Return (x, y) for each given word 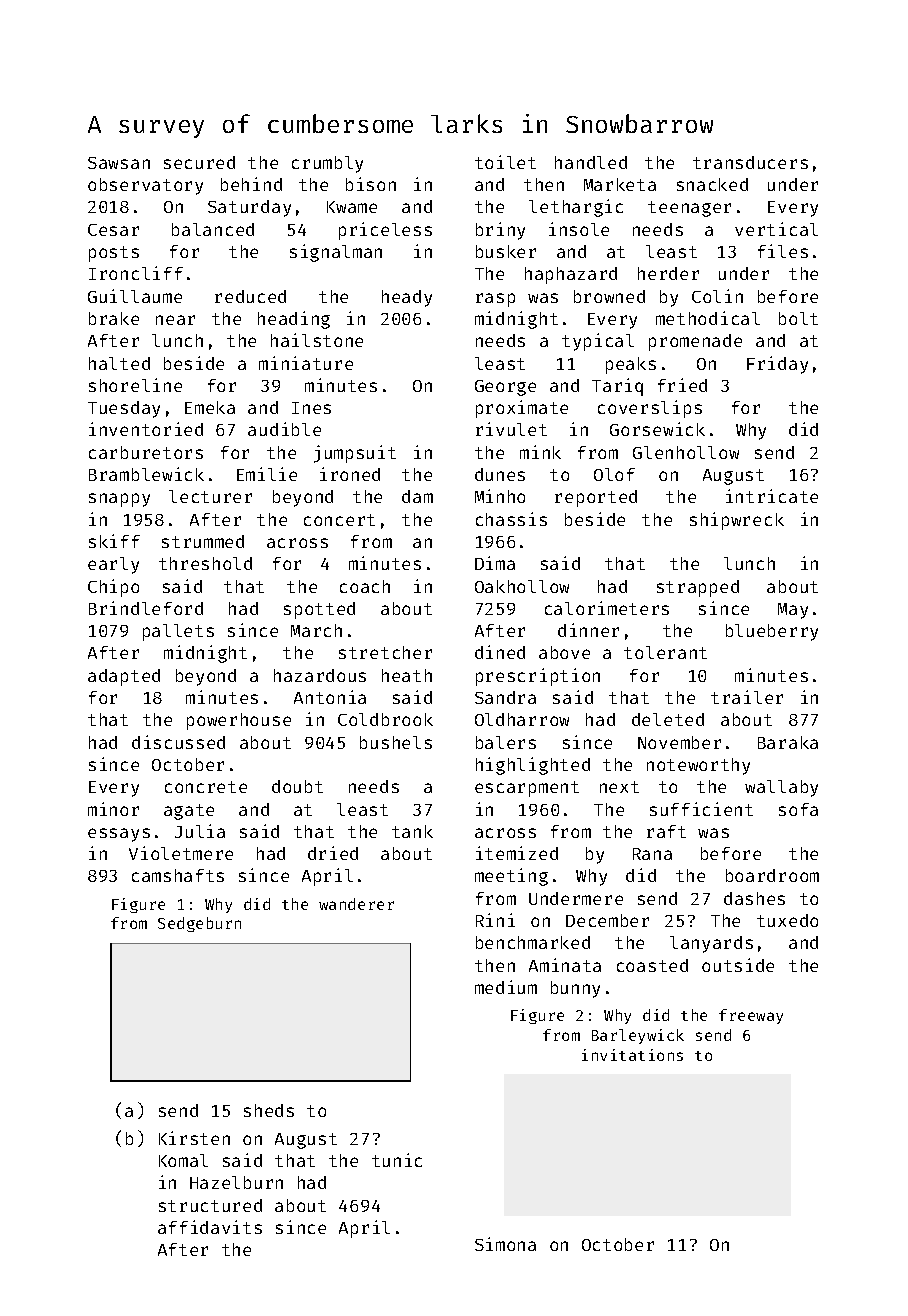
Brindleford (146, 608)
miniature (306, 363)
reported (596, 498)
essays (119, 835)
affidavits (210, 1227)
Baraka (788, 742)
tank (412, 831)
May (793, 611)
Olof (614, 474)
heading (294, 320)
